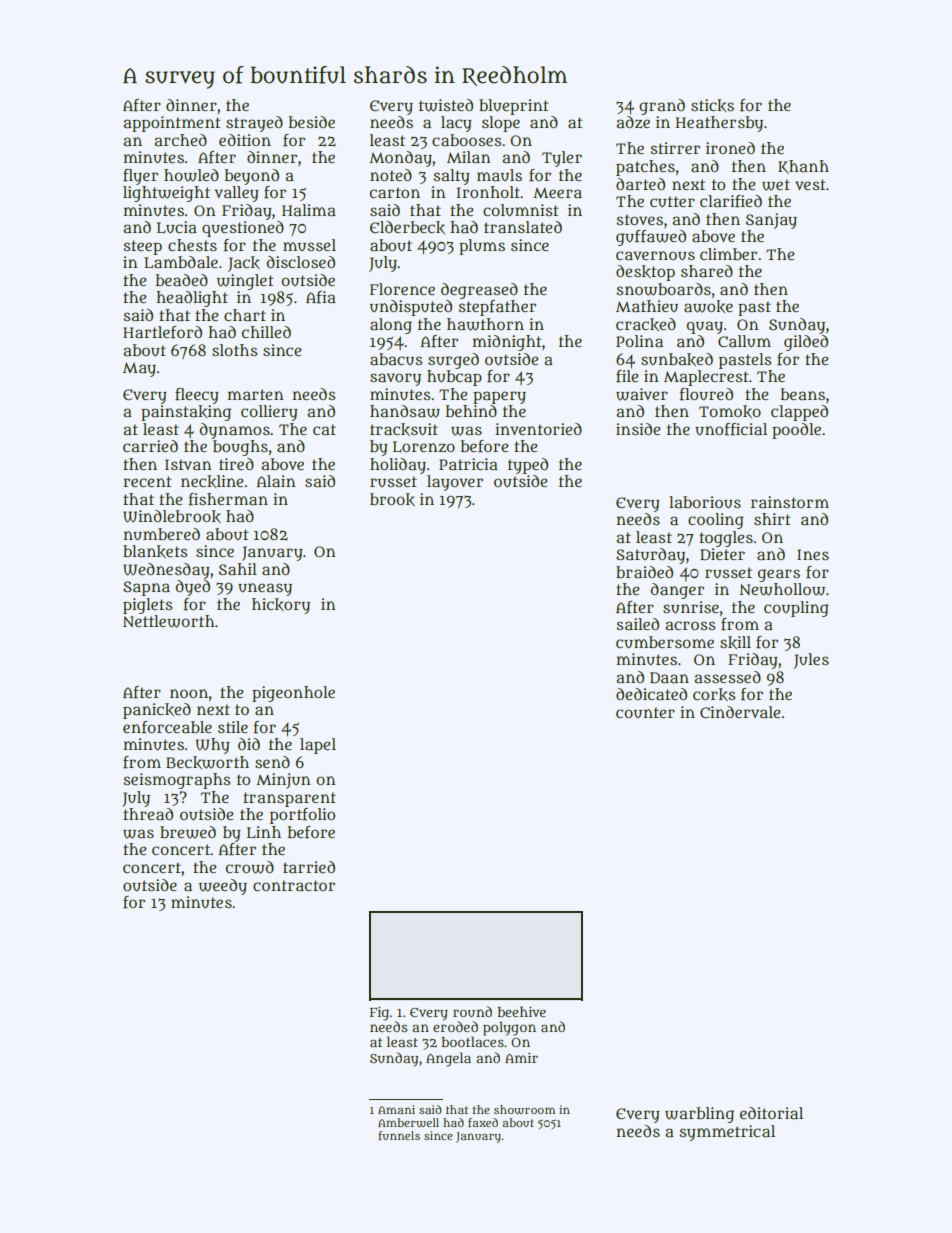 This screenshot has width=952, height=1233. What do you see at coordinates (472, 1011) in the screenshot?
I see `round` at bounding box center [472, 1011].
